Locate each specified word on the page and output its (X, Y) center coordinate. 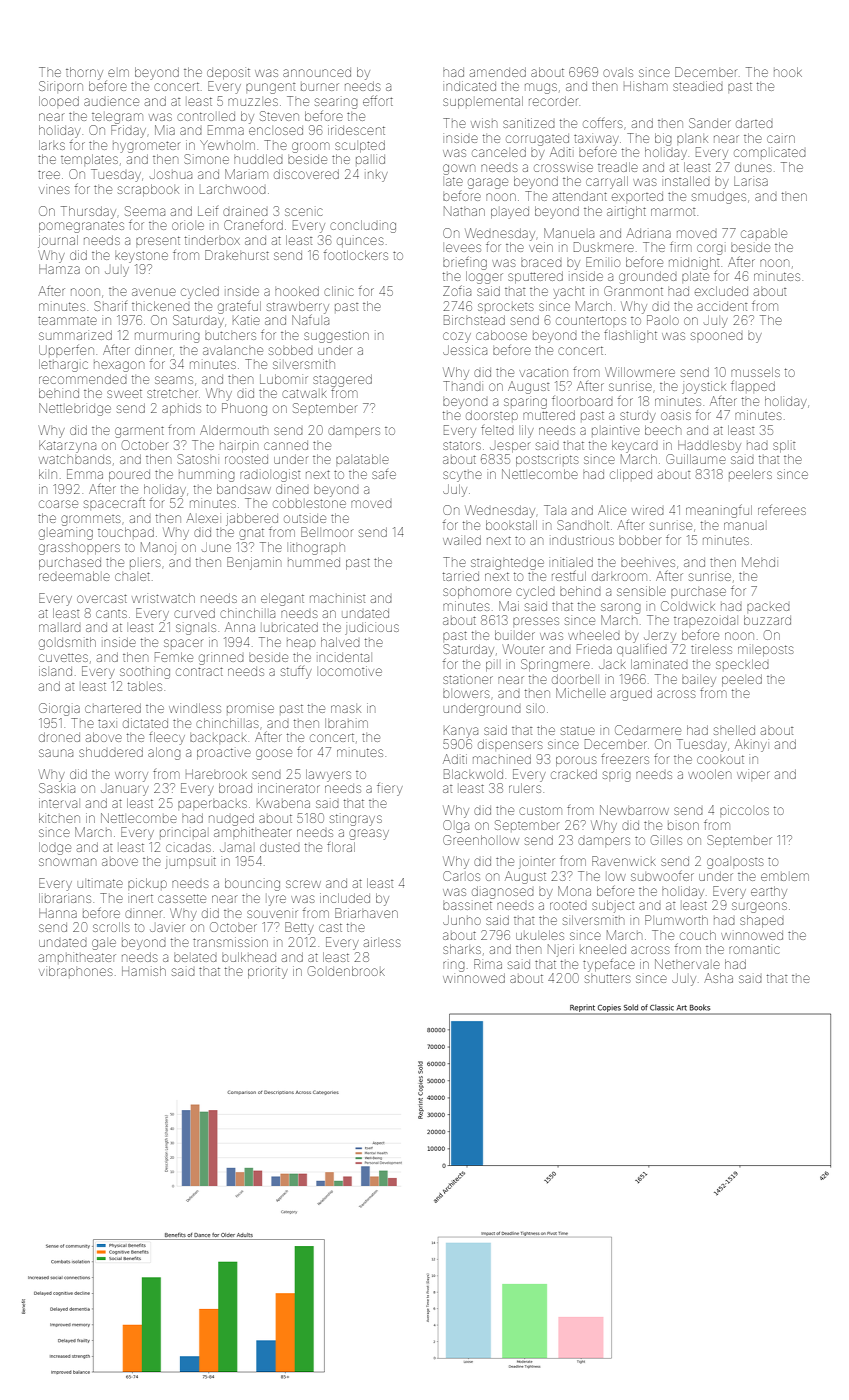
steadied (698, 86)
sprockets (505, 307)
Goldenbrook (346, 971)
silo (535, 708)
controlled (206, 116)
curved (194, 613)
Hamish (144, 971)
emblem (785, 877)
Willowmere (640, 372)
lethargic (63, 365)
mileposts (765, 650)
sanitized (529, 123)
